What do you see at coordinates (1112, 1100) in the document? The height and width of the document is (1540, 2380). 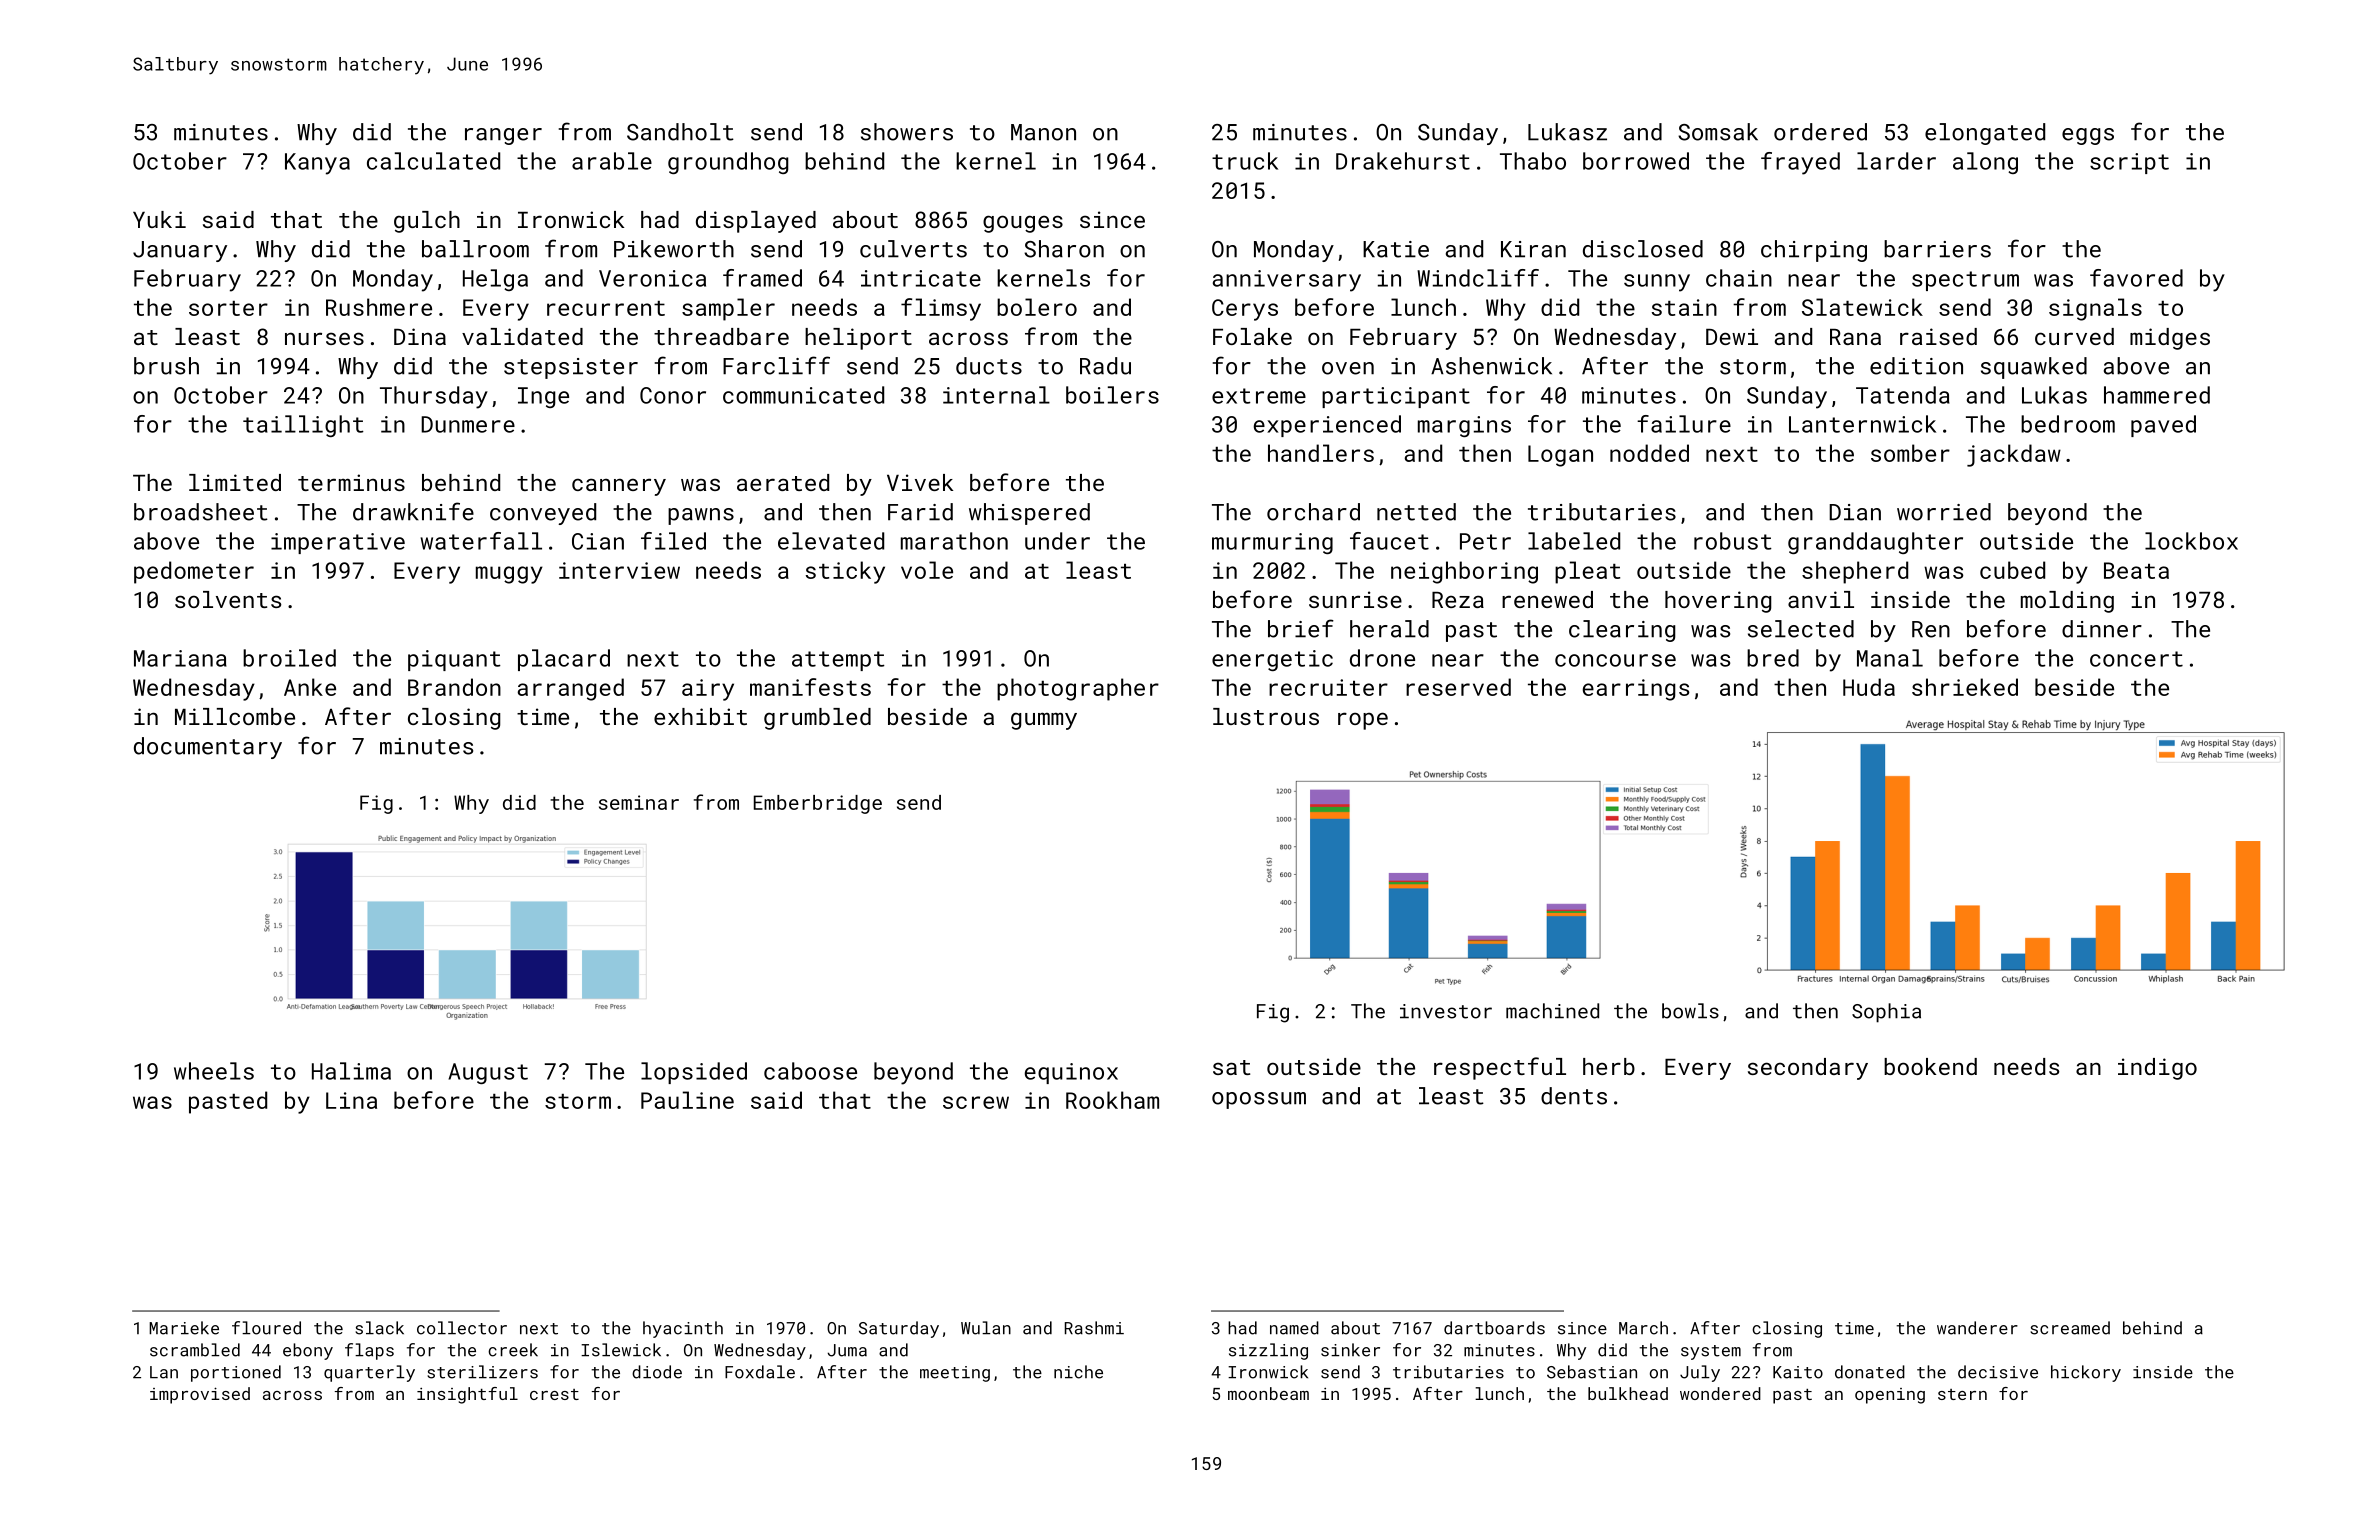 I see `Rookham` at bounding box center [1112, 1100].
